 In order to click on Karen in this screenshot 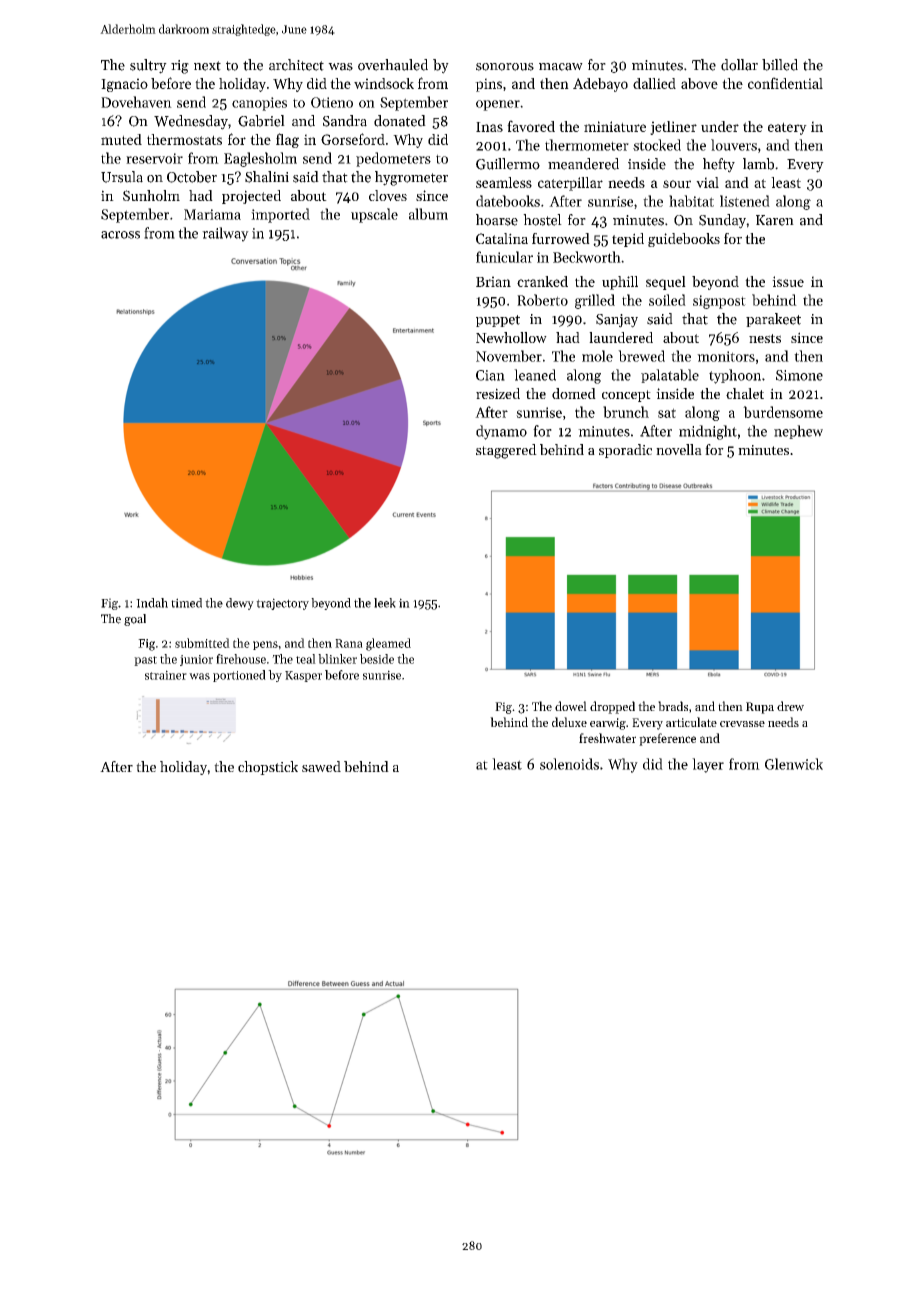, I will do `click(775, 220)`.
